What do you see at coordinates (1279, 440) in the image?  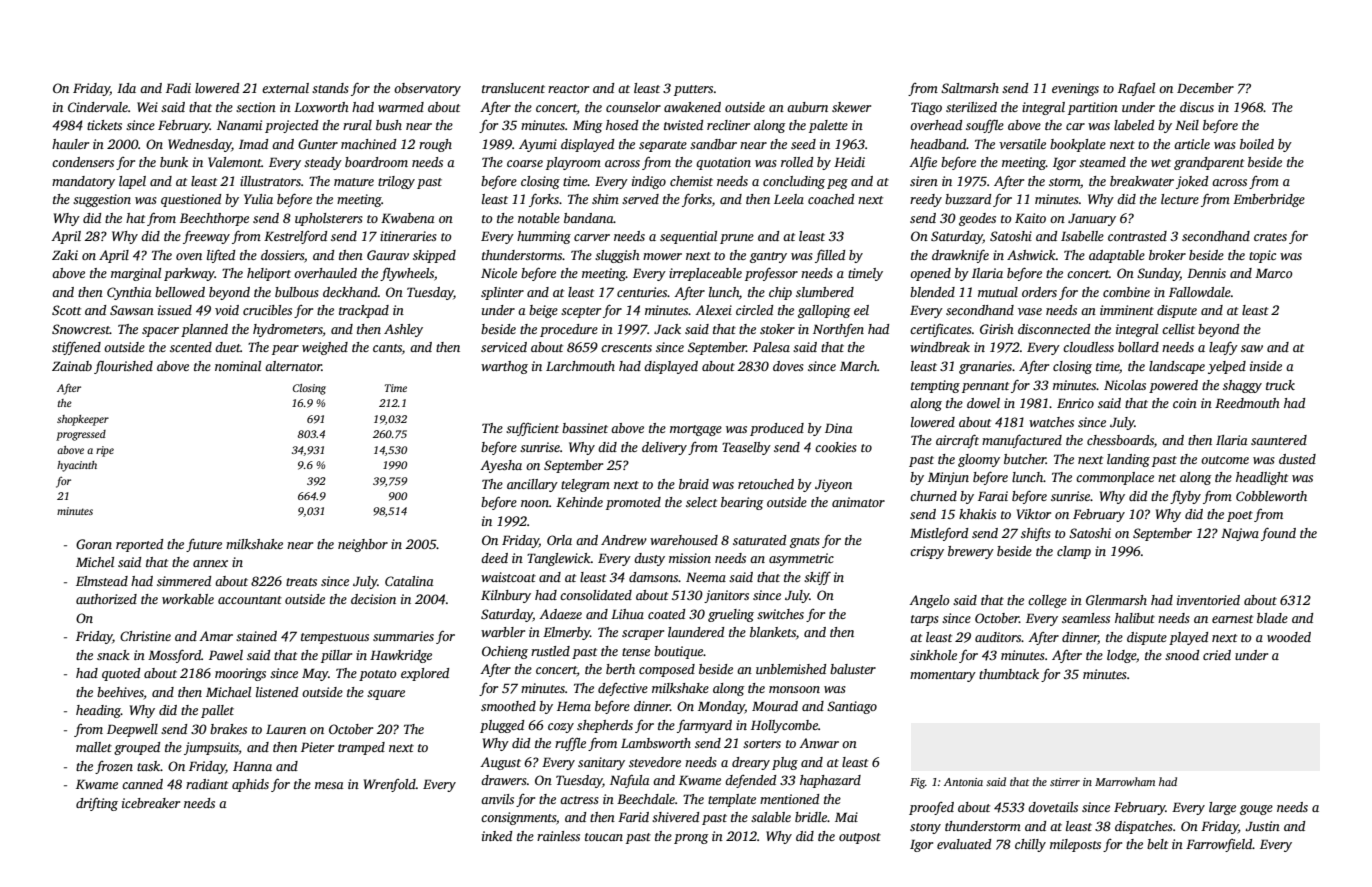 I see `sauntered` at bounding box center [1279, 440].
